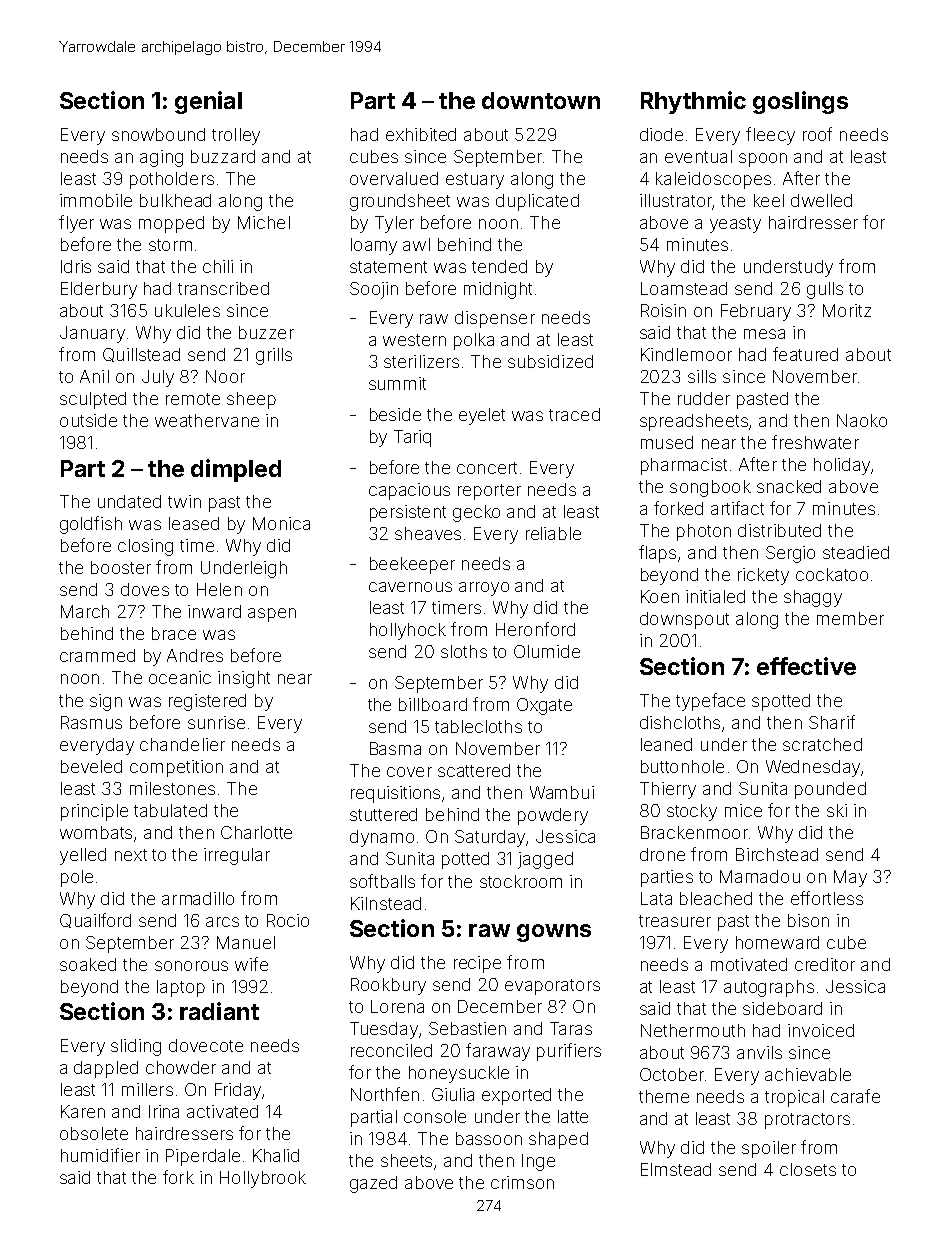  What do you see at coordinates (236, 136) in the page?
I see `trolley` at bounding box center [236, 136].
